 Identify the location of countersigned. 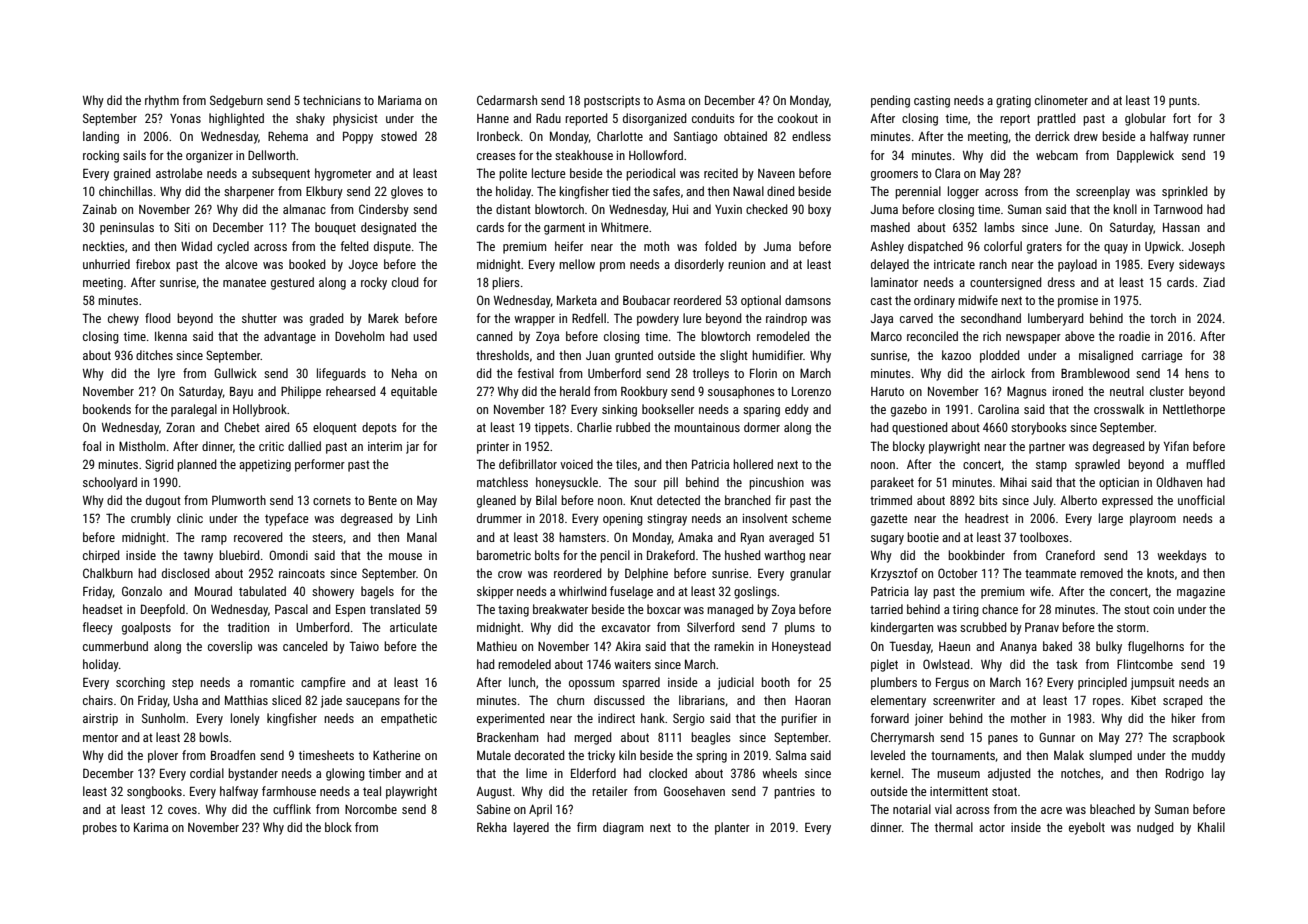
(1006, 283).
